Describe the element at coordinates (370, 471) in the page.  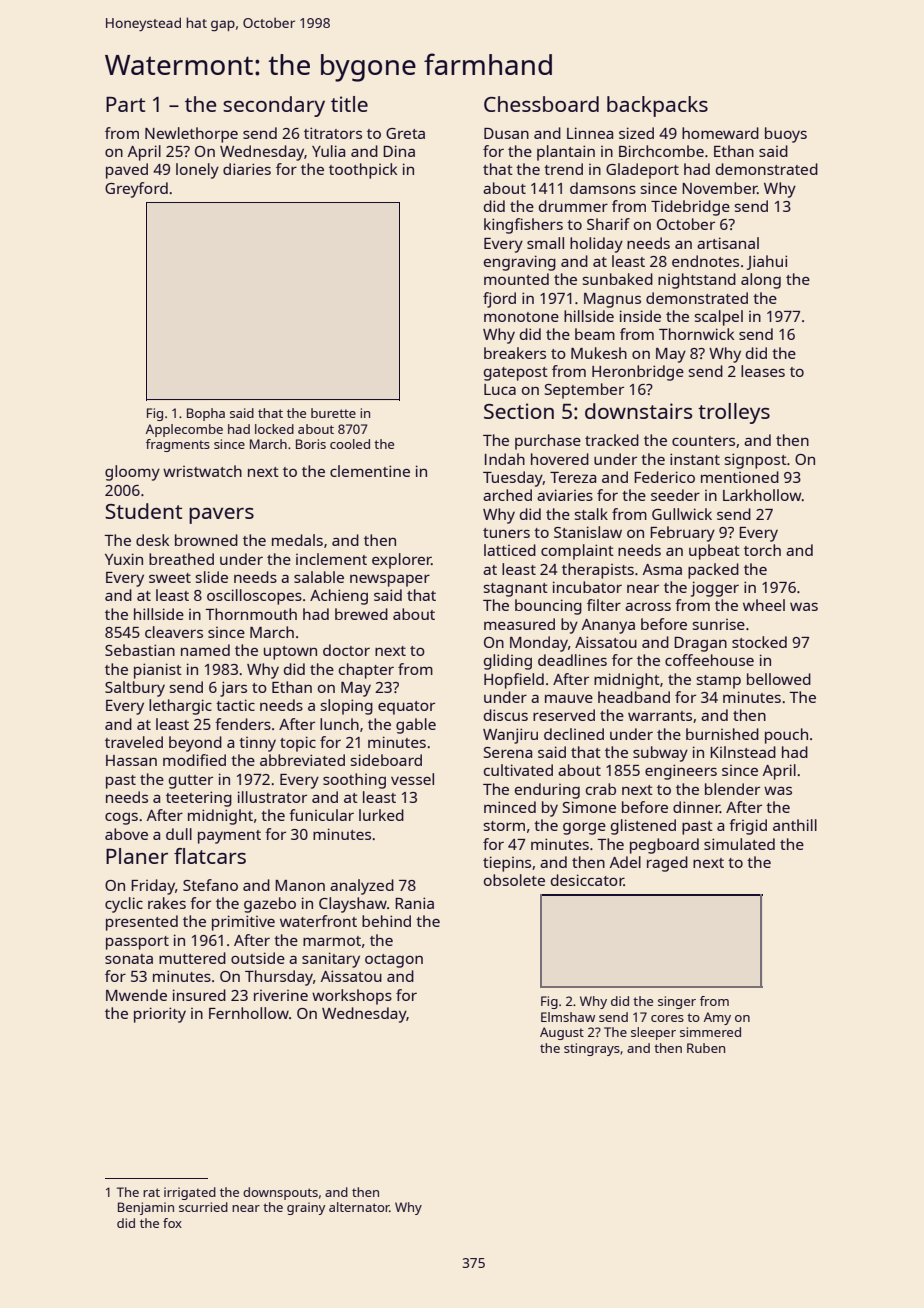
I see `clementine` at that location.
